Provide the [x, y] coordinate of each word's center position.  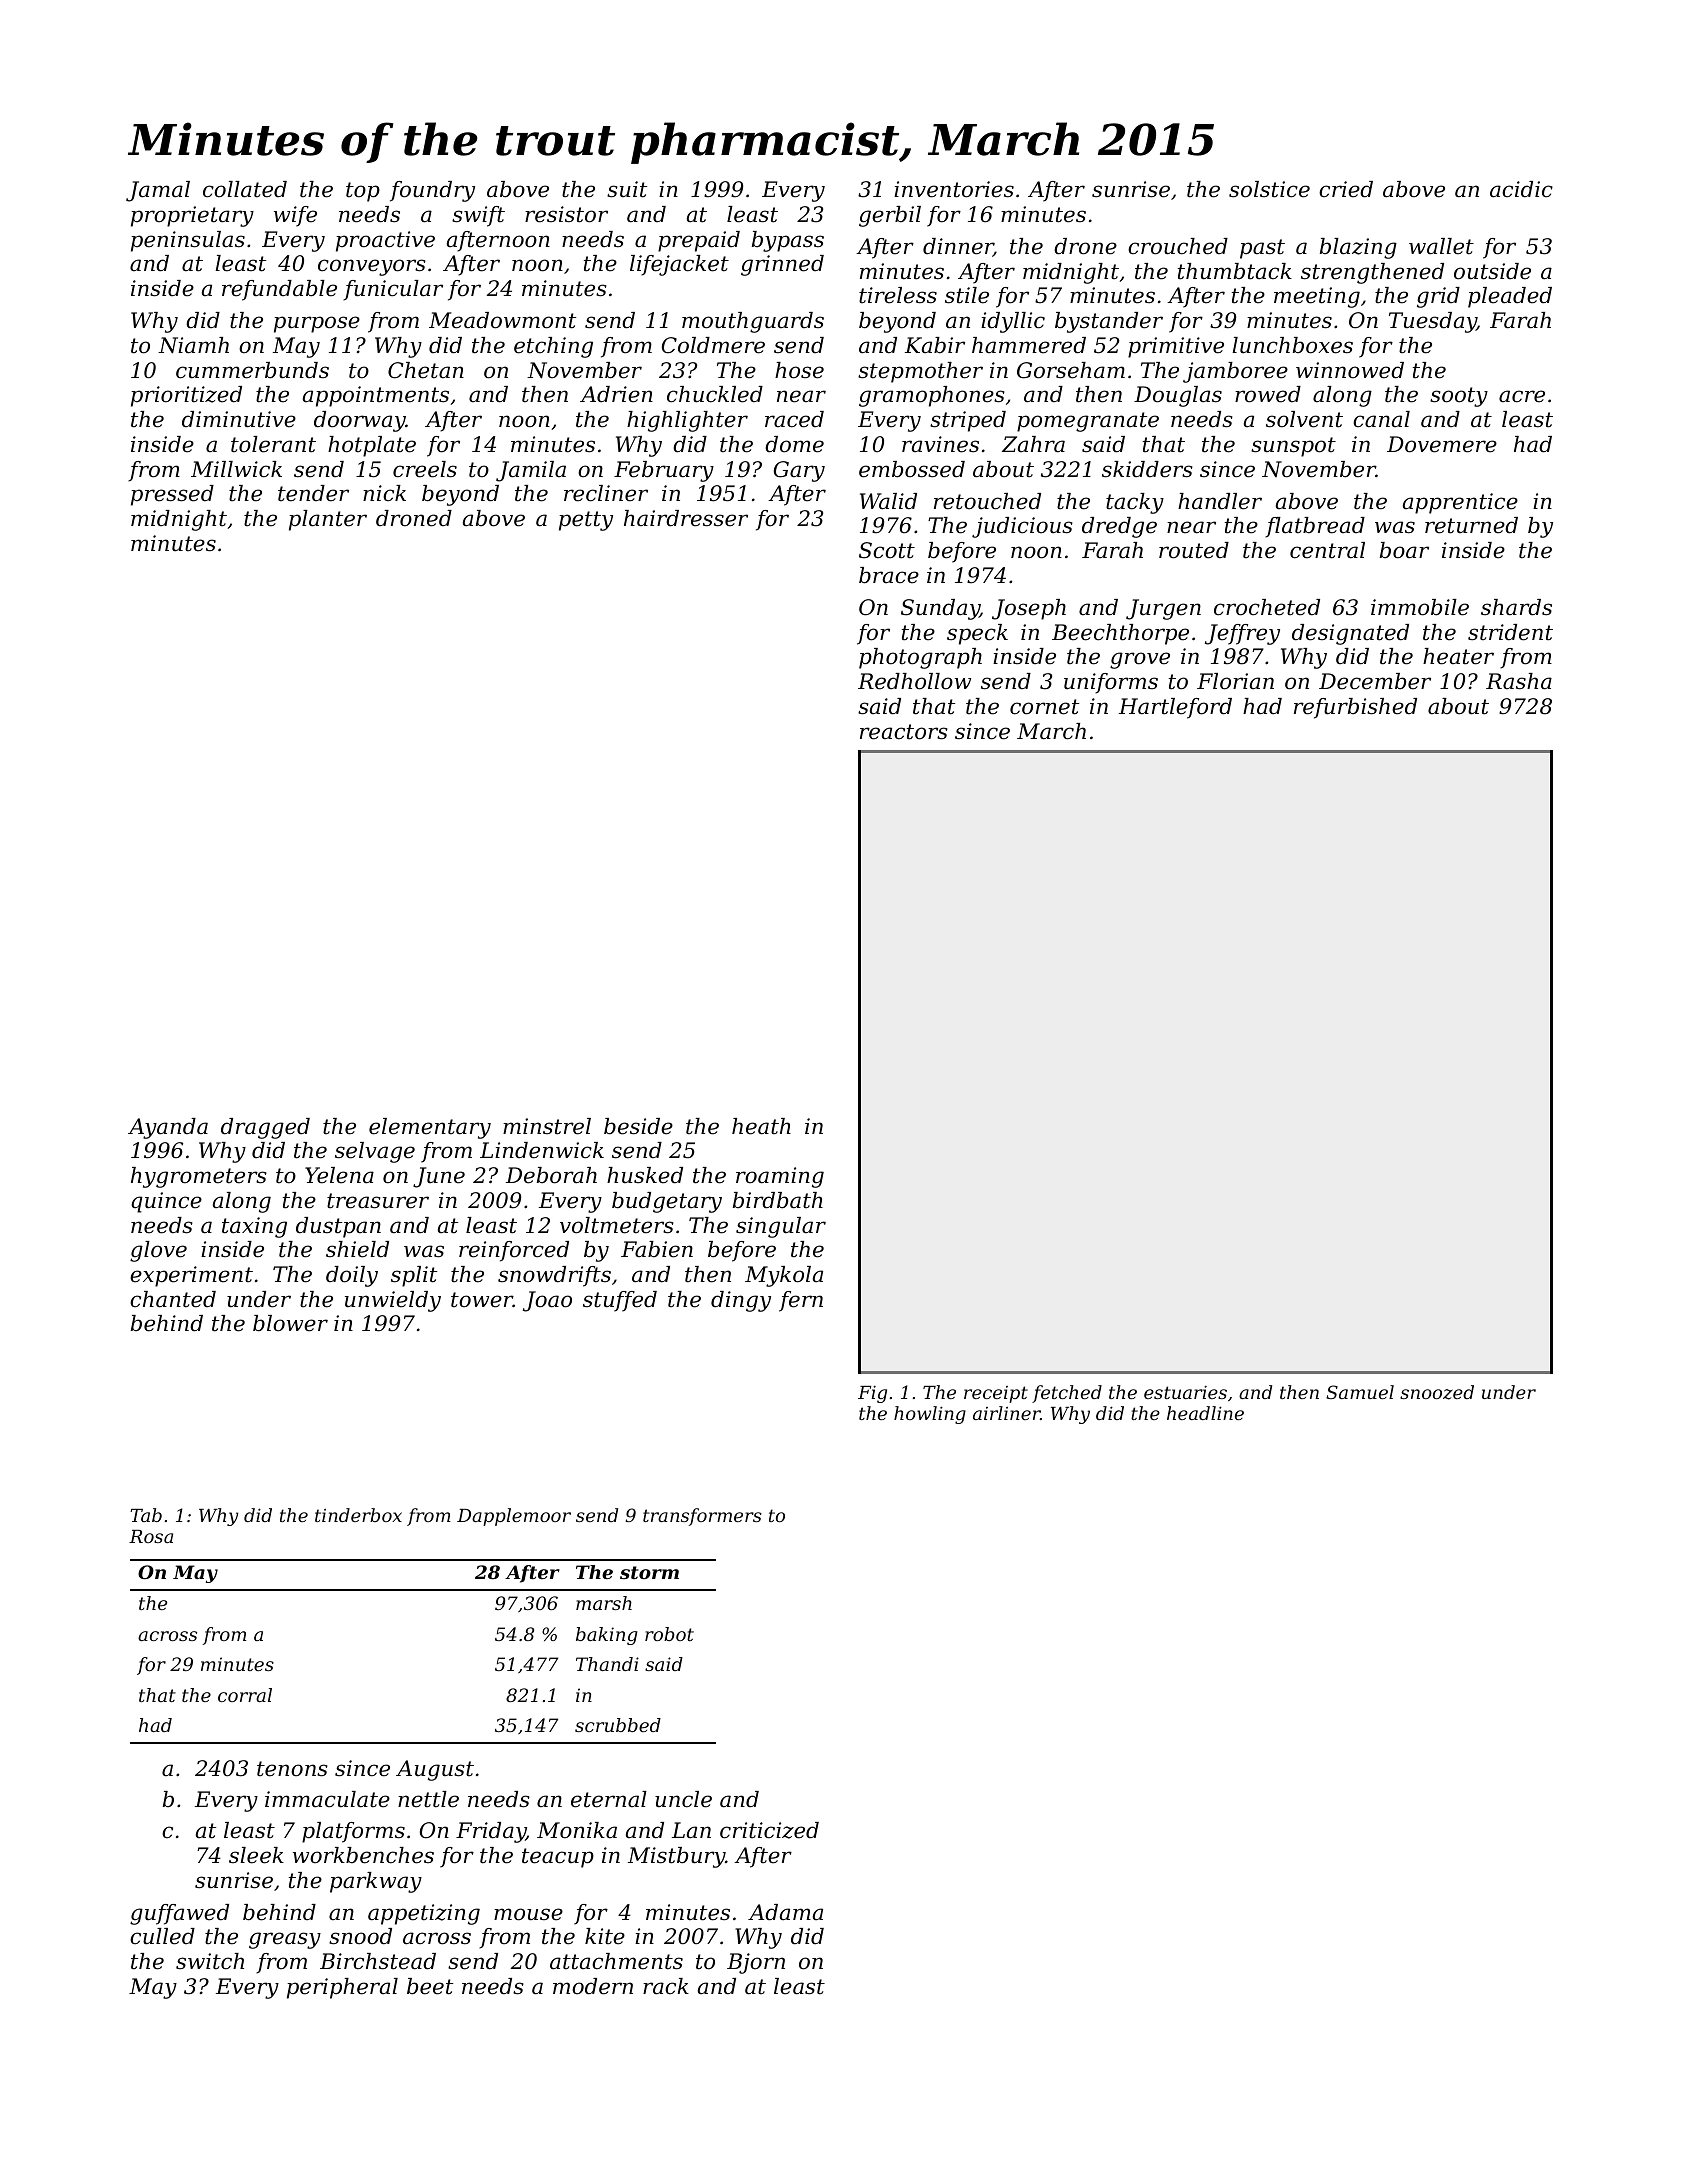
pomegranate [1088, 422]
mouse [528, 1914]
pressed [172, 495]
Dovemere [1442, 444]
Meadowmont [502, 320]
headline [1205, 1413]
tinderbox [358, 1515]
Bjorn [756, 1963]
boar [1404, 550]
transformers [702, 1517]
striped [968, 421]
